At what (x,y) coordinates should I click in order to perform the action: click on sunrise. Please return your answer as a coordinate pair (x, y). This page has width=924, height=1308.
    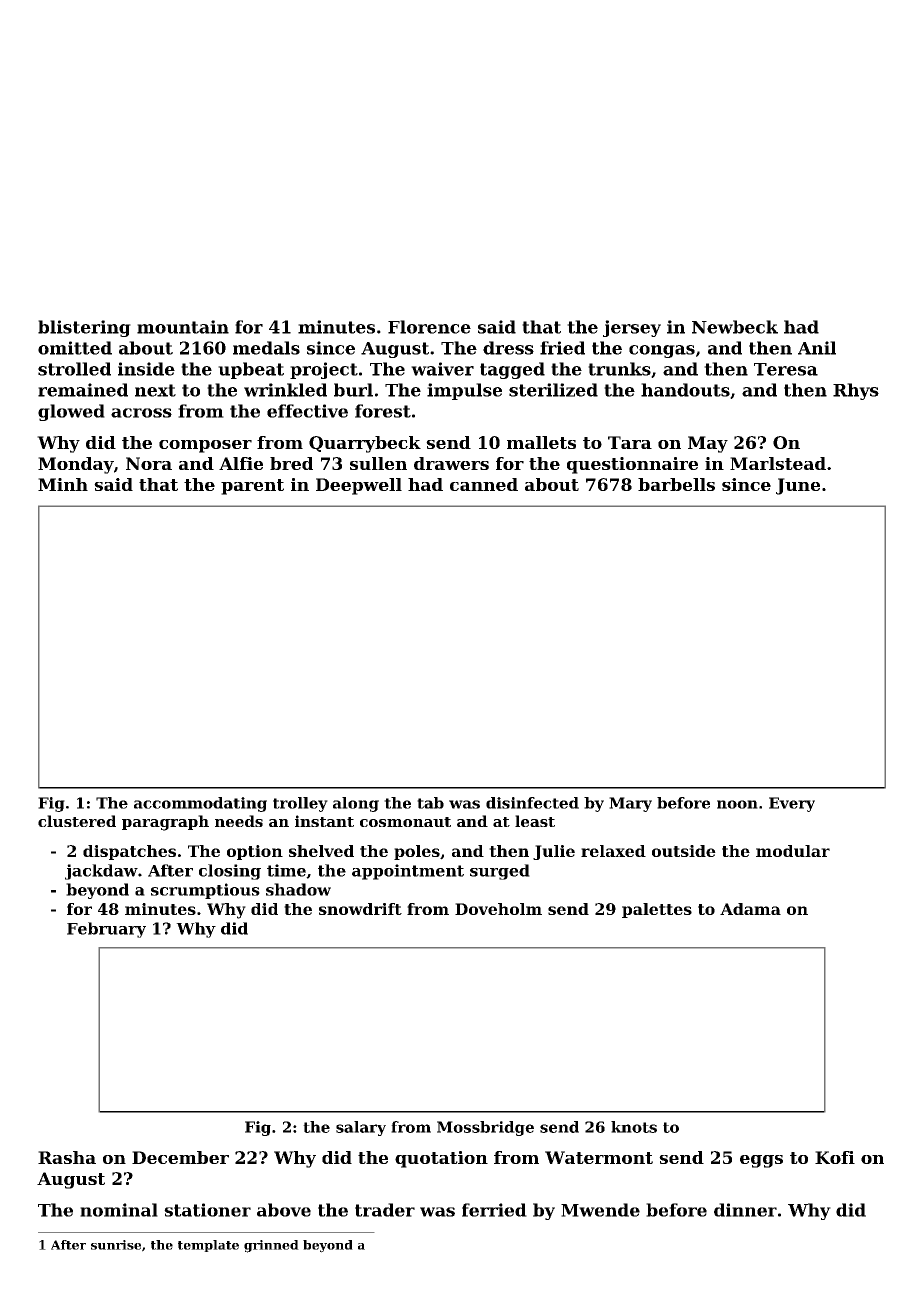
    Looking at the image, I should click on (116, 1245).
